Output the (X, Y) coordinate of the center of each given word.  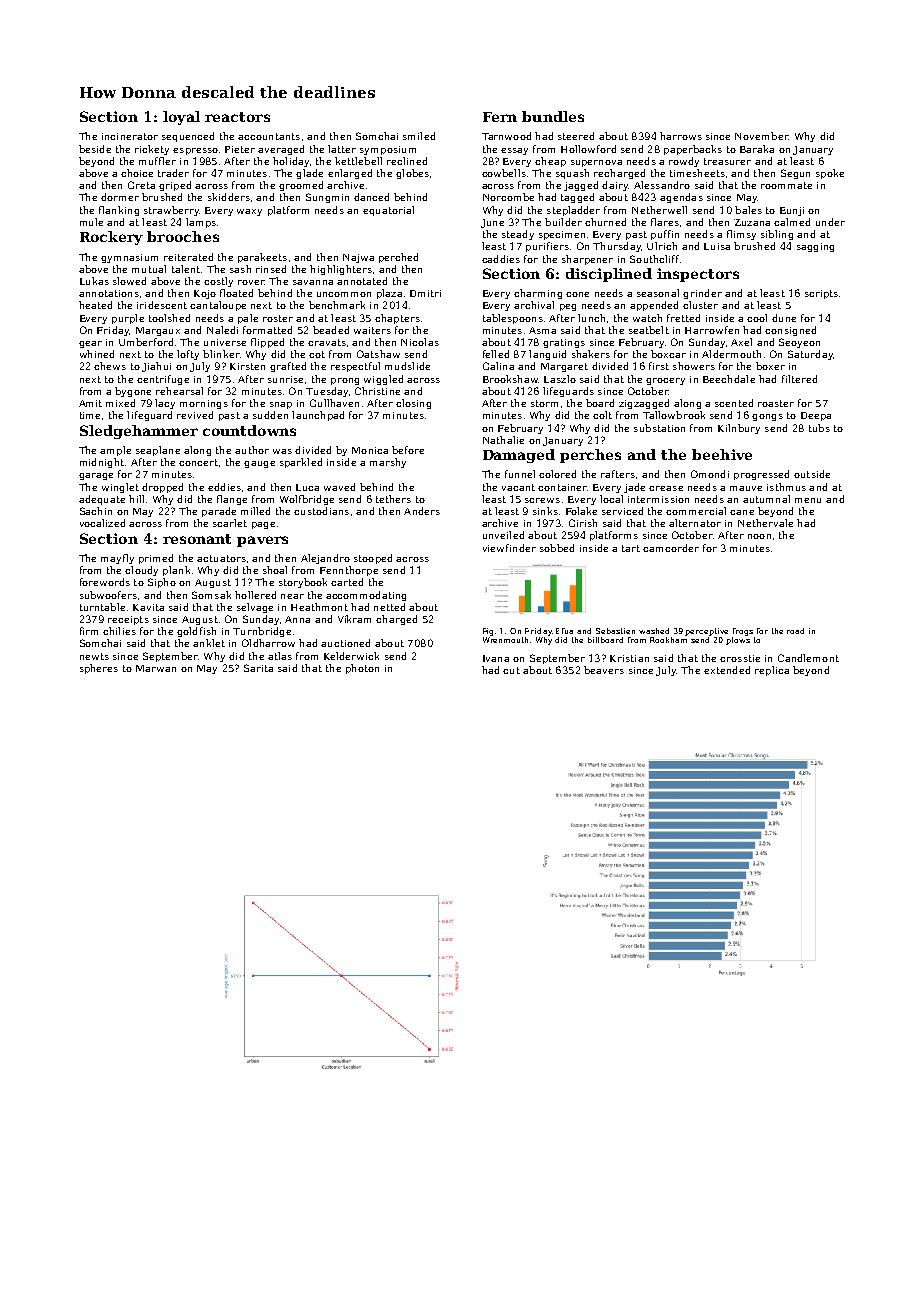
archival (534, 305)
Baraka (757, 149)
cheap (550, 162)
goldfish (196, 632)
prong (345, 381)
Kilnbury (739, 429)
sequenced (188, 137)
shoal (275, 570)
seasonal (658, 293)
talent (186, 269)
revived (195, 415)
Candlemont (808, 658)
